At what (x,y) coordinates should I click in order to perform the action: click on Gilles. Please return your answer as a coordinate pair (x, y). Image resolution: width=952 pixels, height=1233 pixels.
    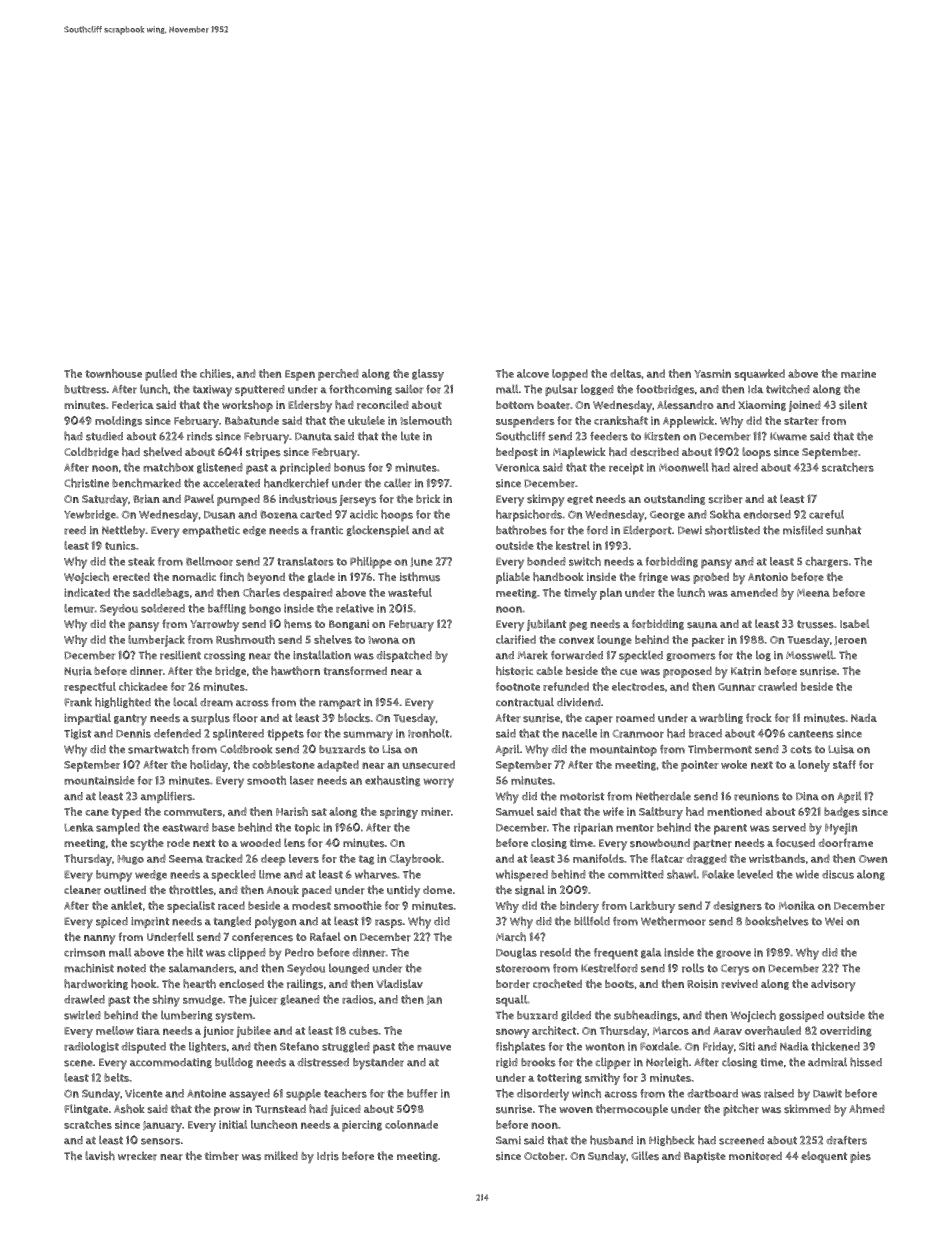
    Looking at the image, I should click on (645, 1156).
